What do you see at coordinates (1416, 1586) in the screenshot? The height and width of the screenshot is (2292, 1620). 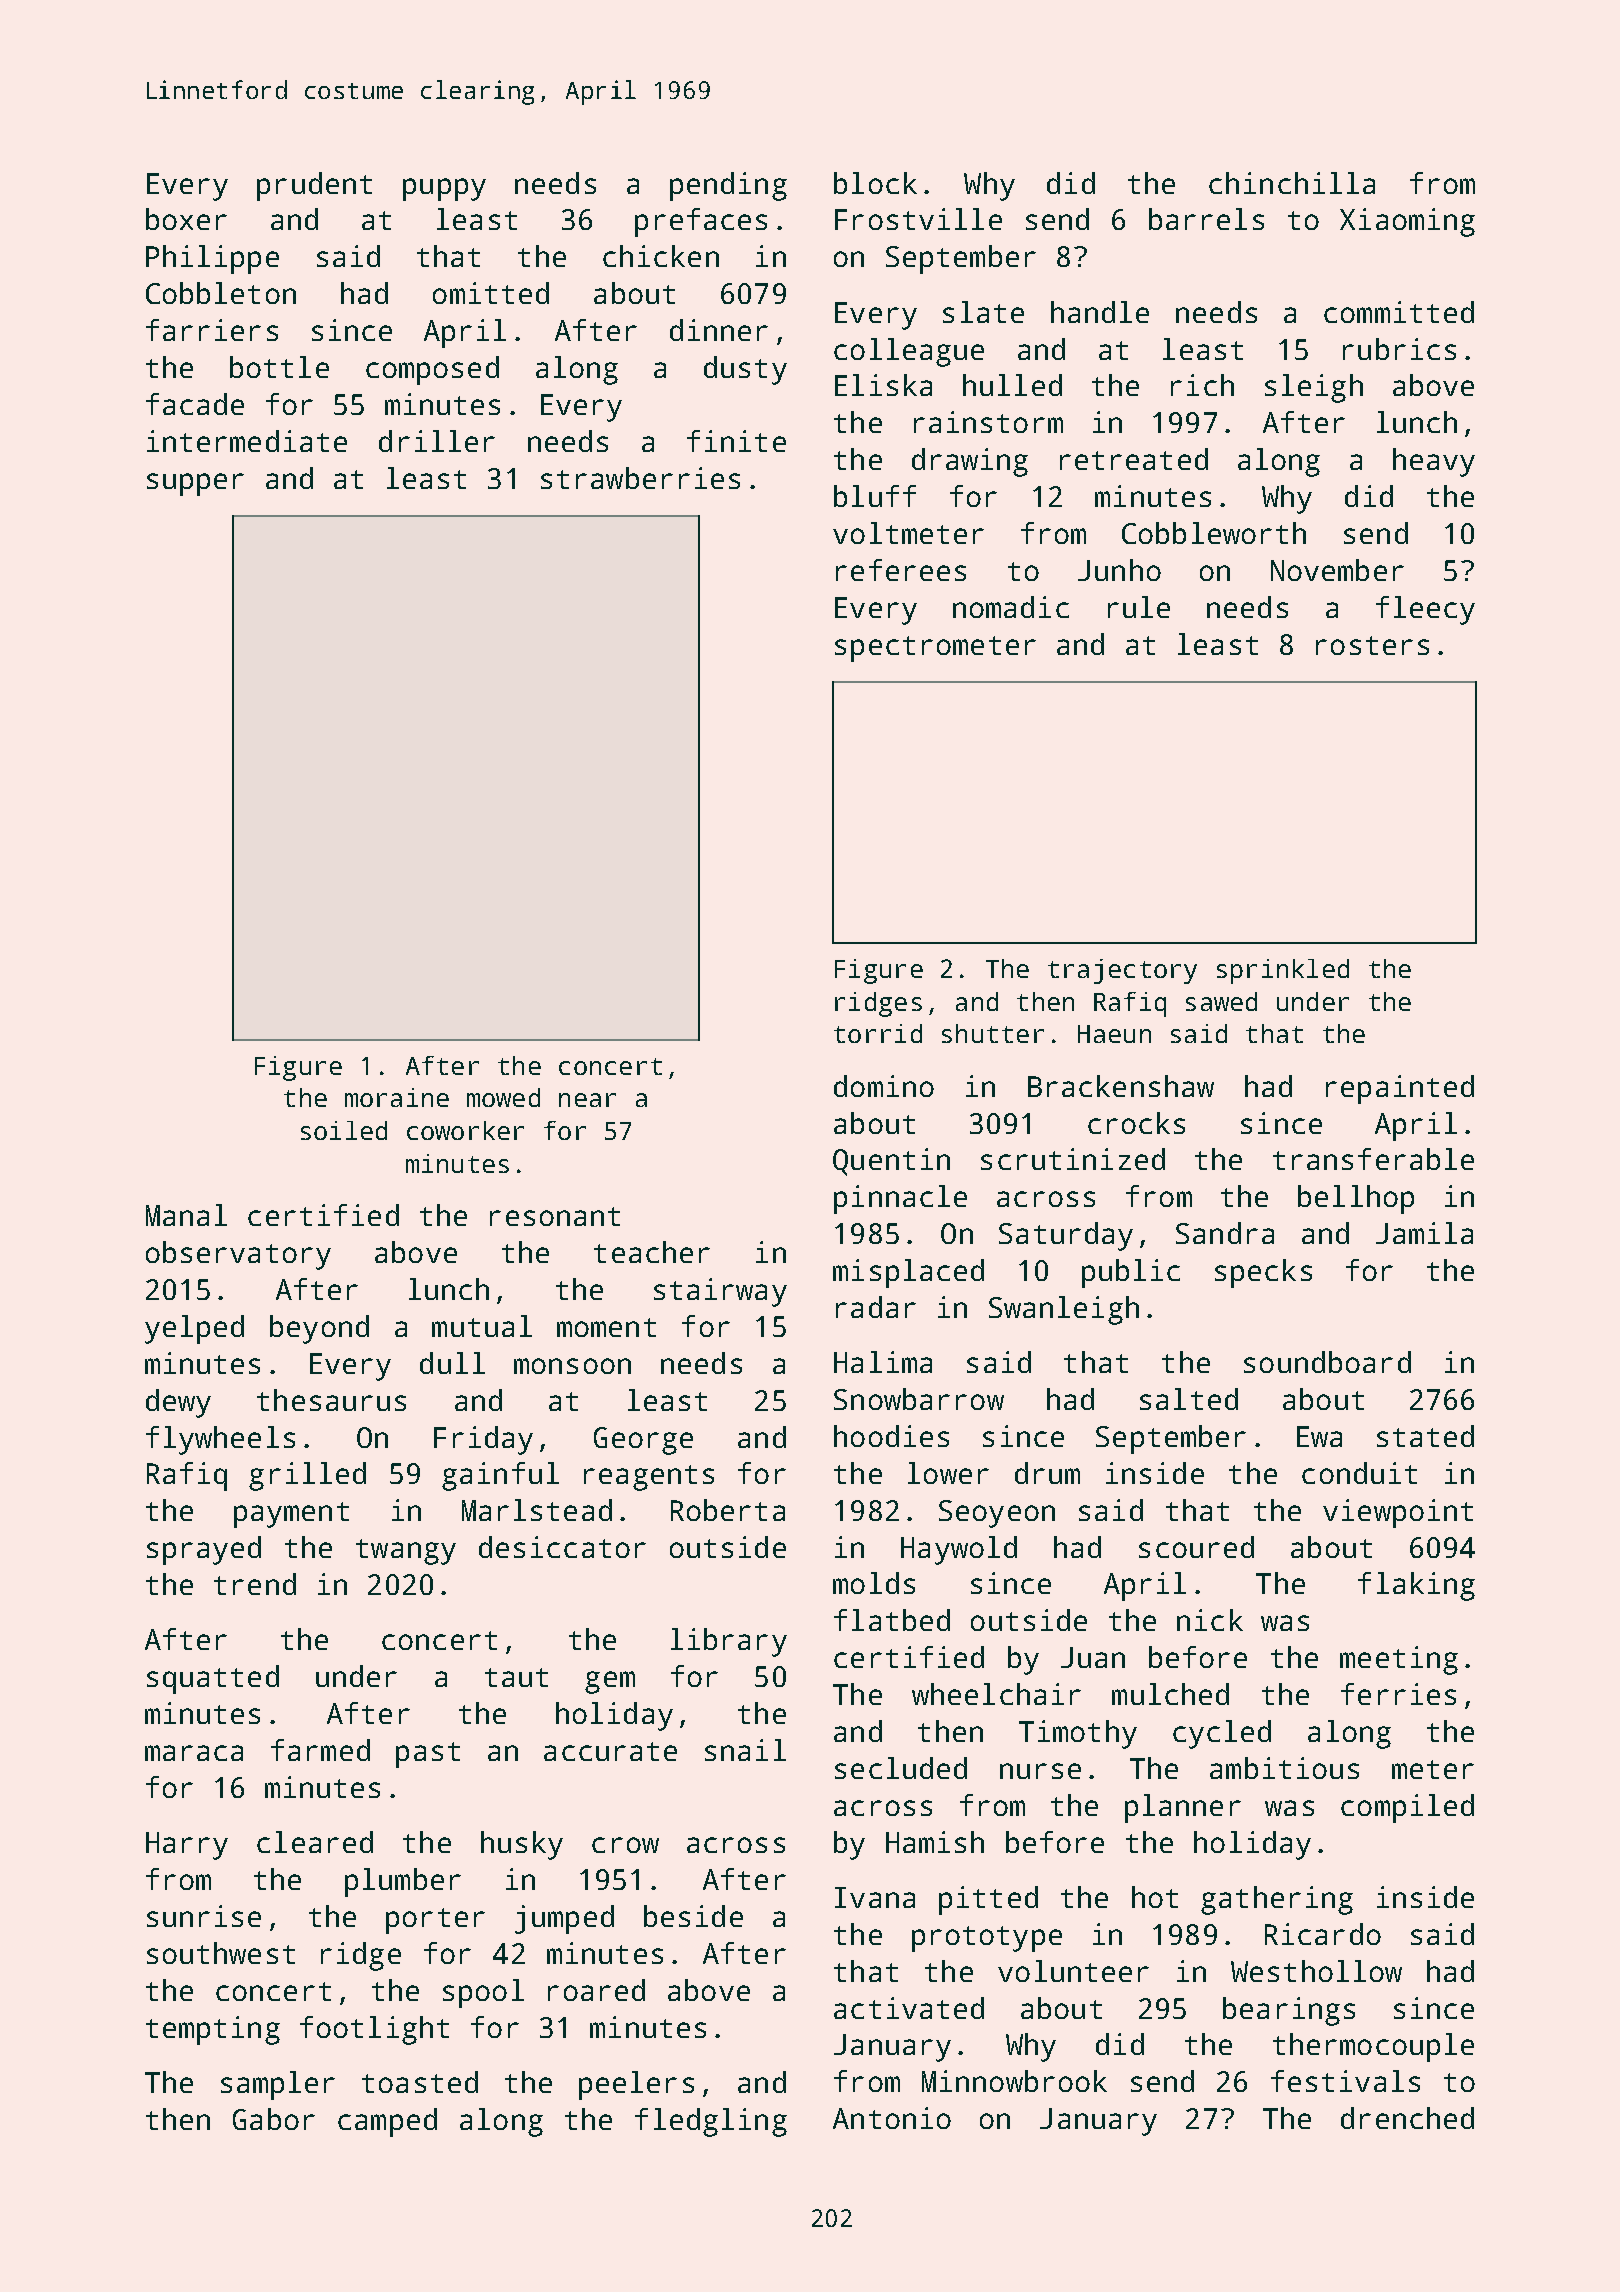 I see `flaking` at bounding box center [1416, 1586].
